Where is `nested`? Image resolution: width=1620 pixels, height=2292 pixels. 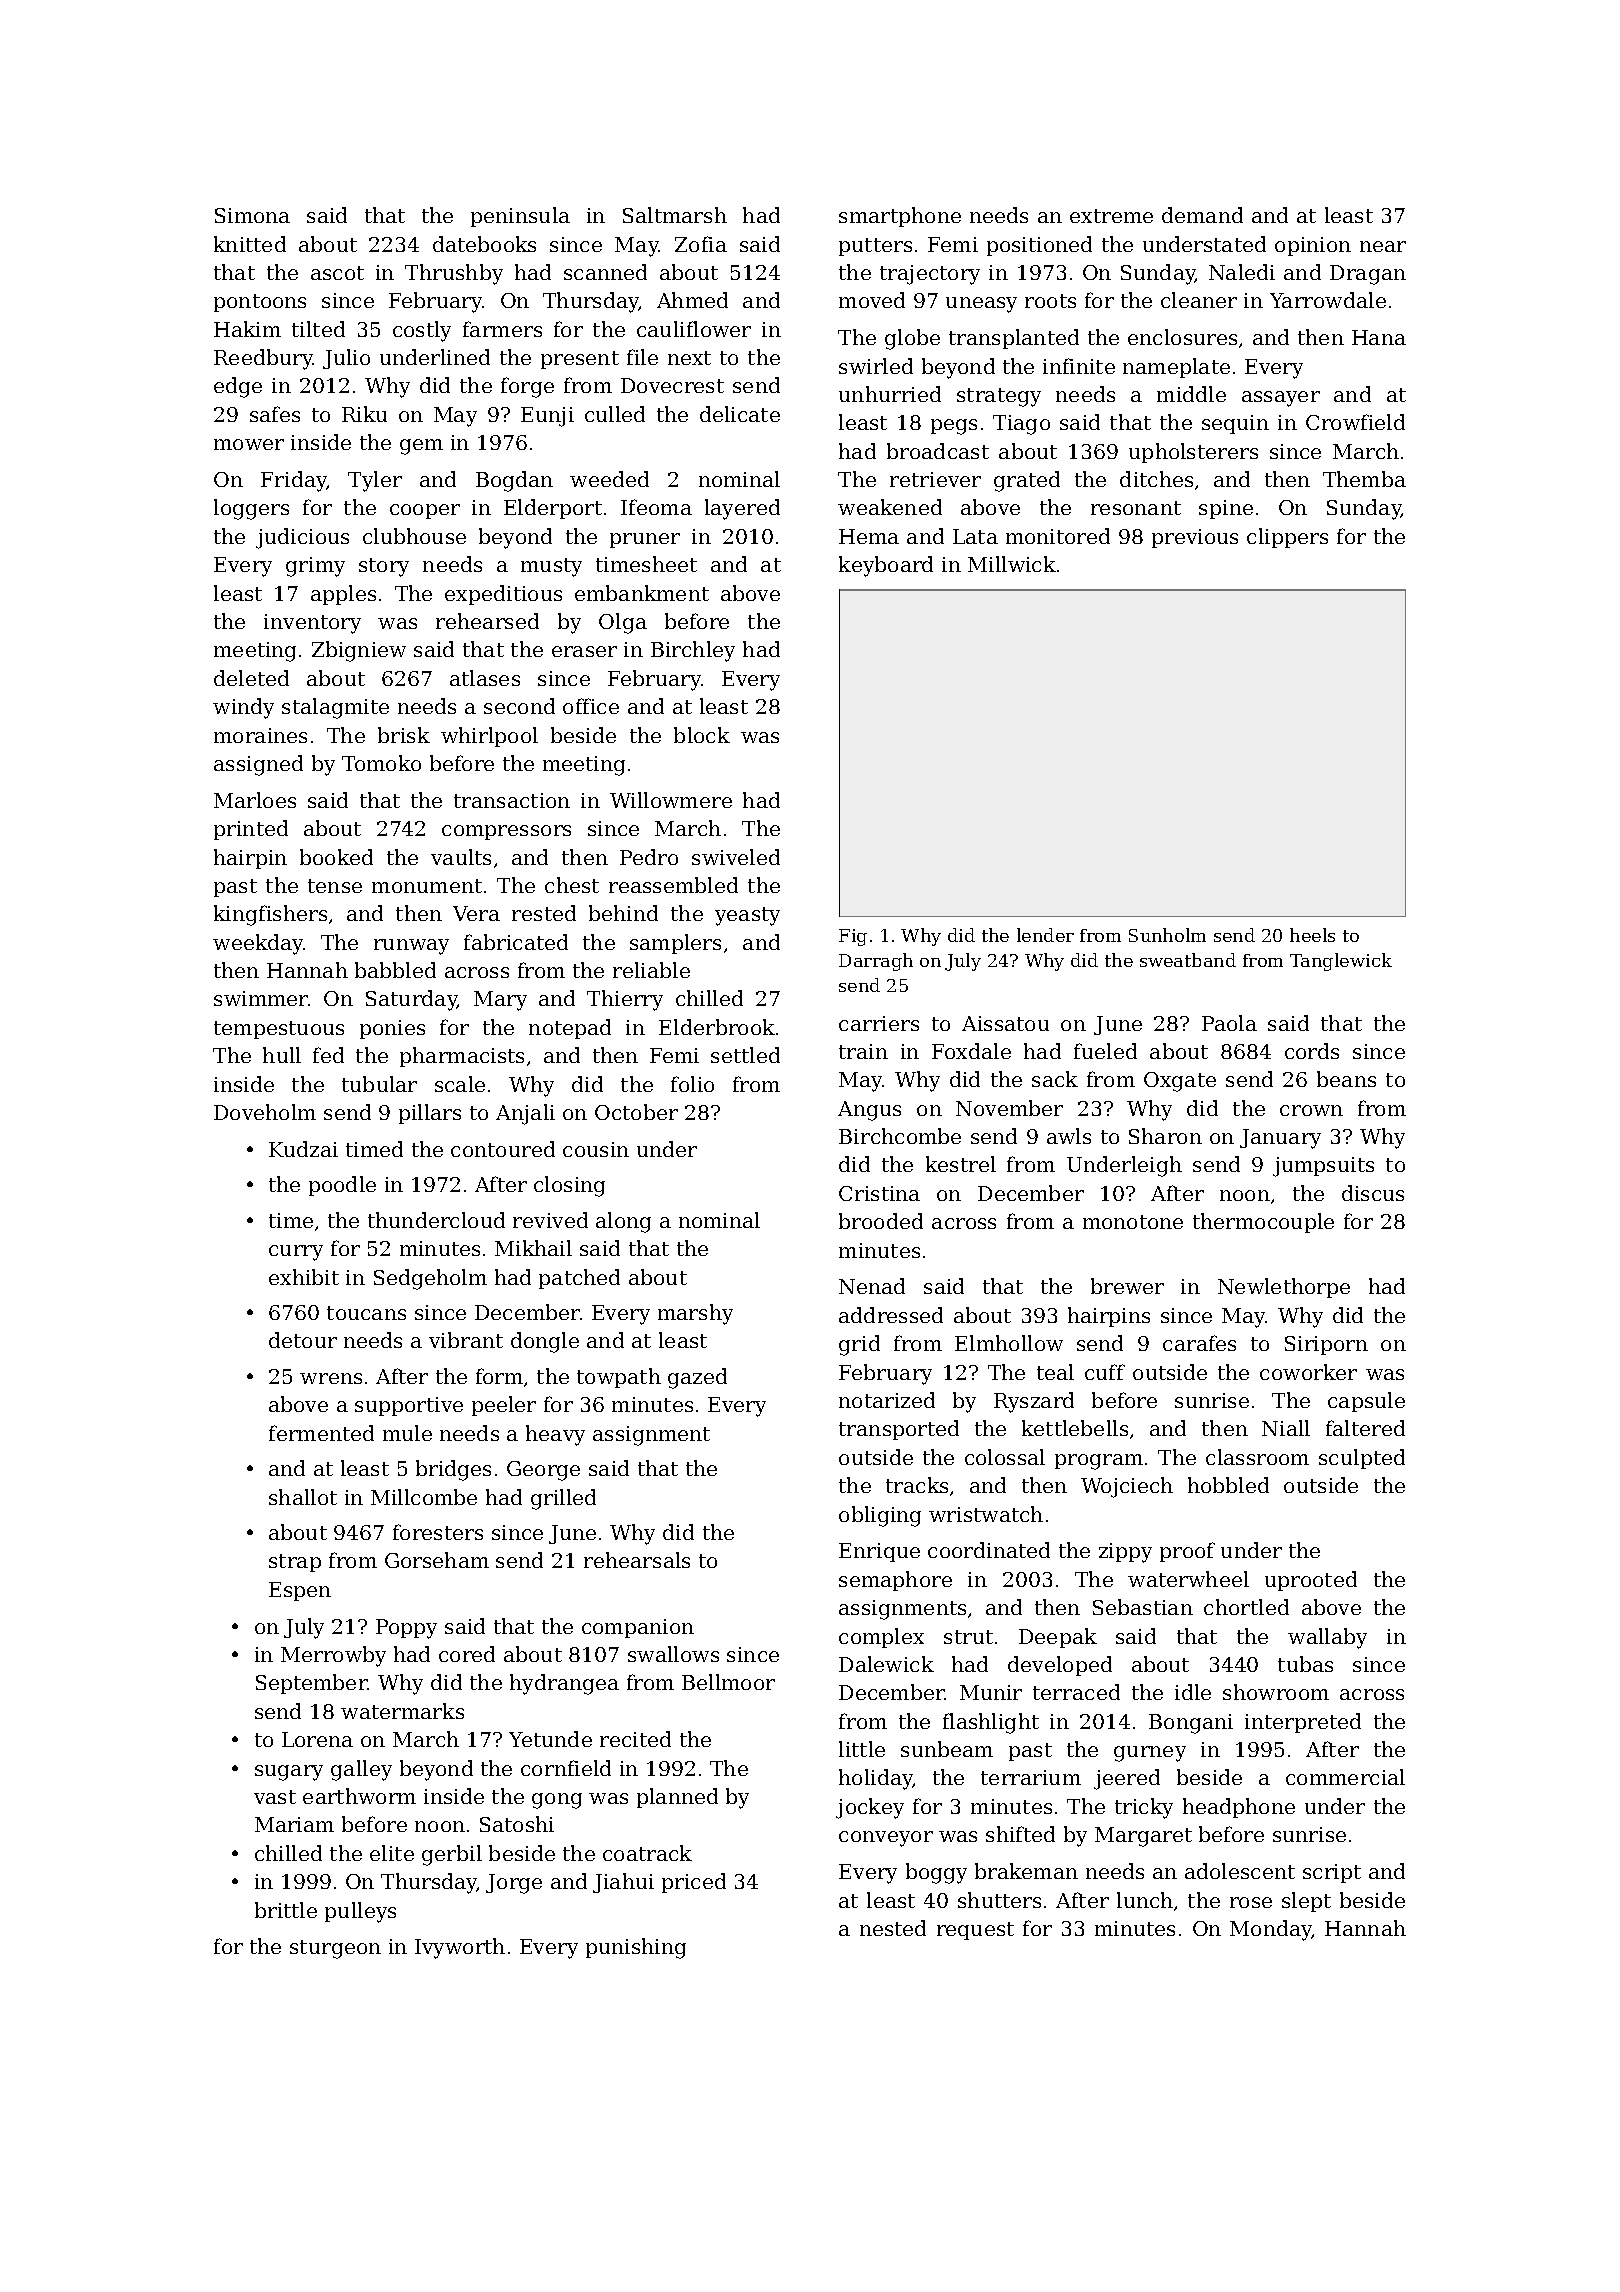 nested is located at coordinates (893, 1928).
